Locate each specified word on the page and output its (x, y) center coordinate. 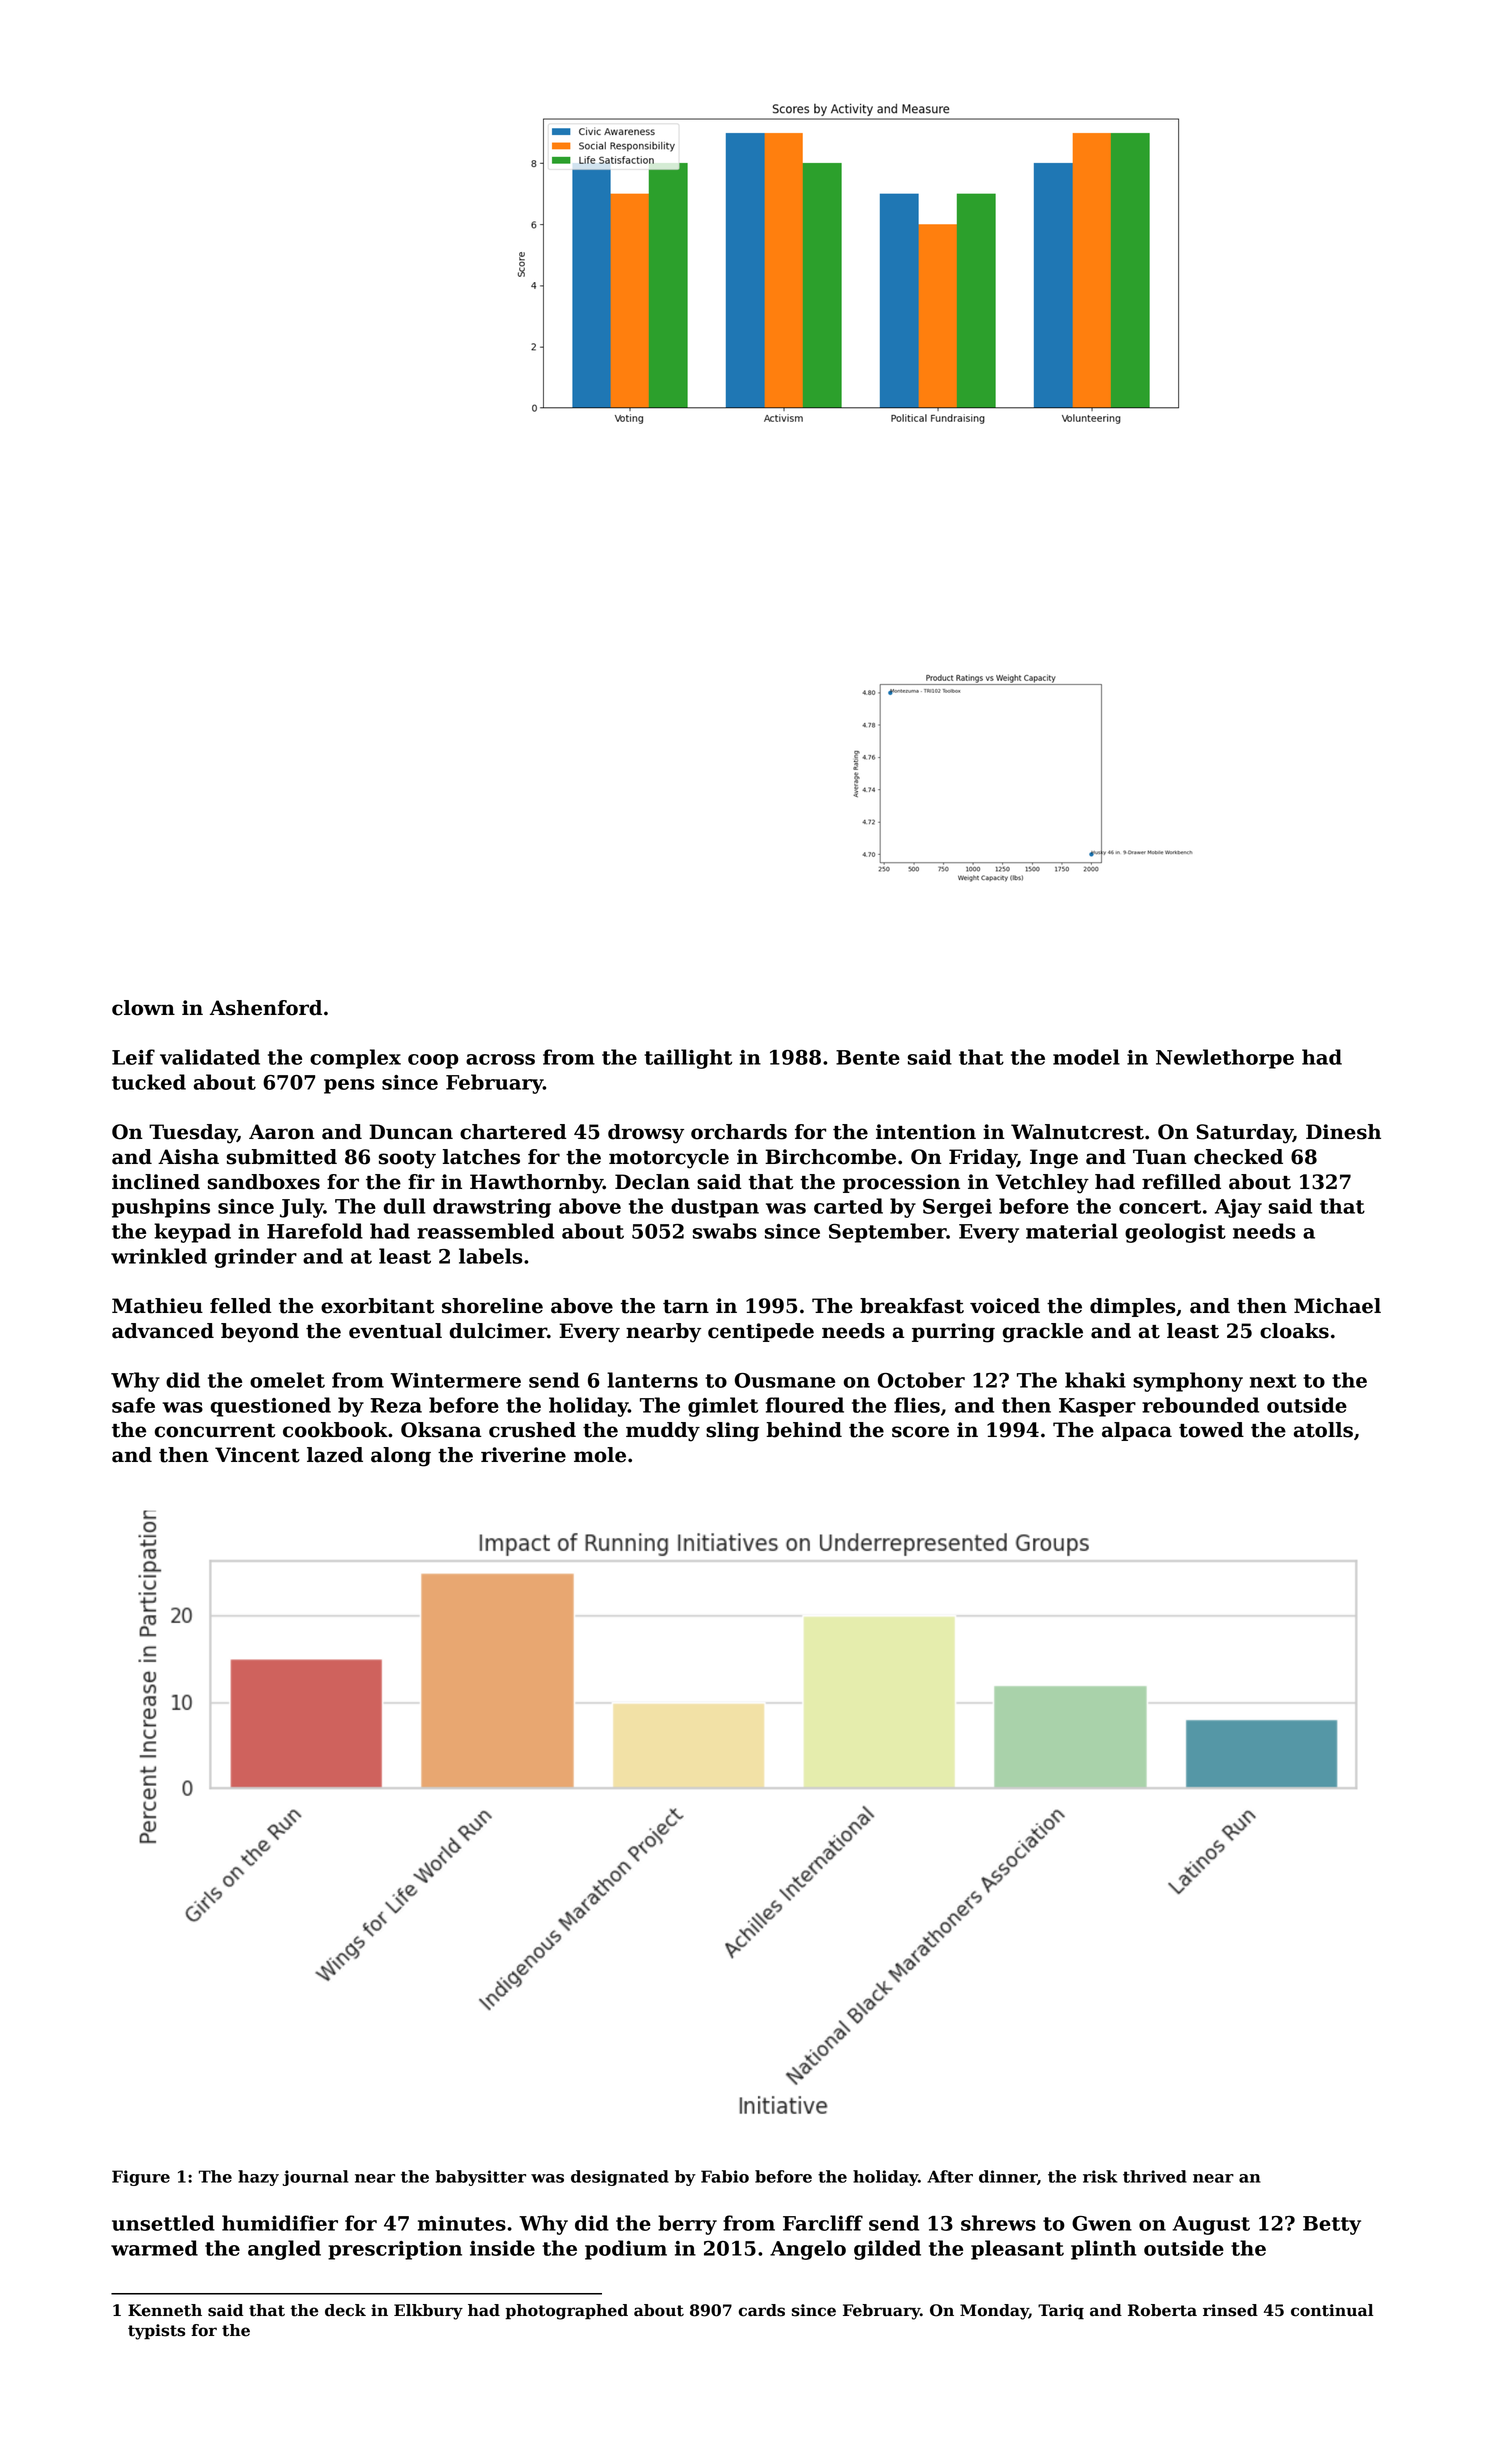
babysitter (480, 2178)
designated (620, 2178)
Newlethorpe (1225, 1059)
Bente (868, 1057)
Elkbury (428, 2312)
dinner (1008, 2176)
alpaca (1137, 1431)
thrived (1155, 2176)
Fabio (725, 2176)
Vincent (257, 1455)
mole (600, 1455)
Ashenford (266, 1008)
